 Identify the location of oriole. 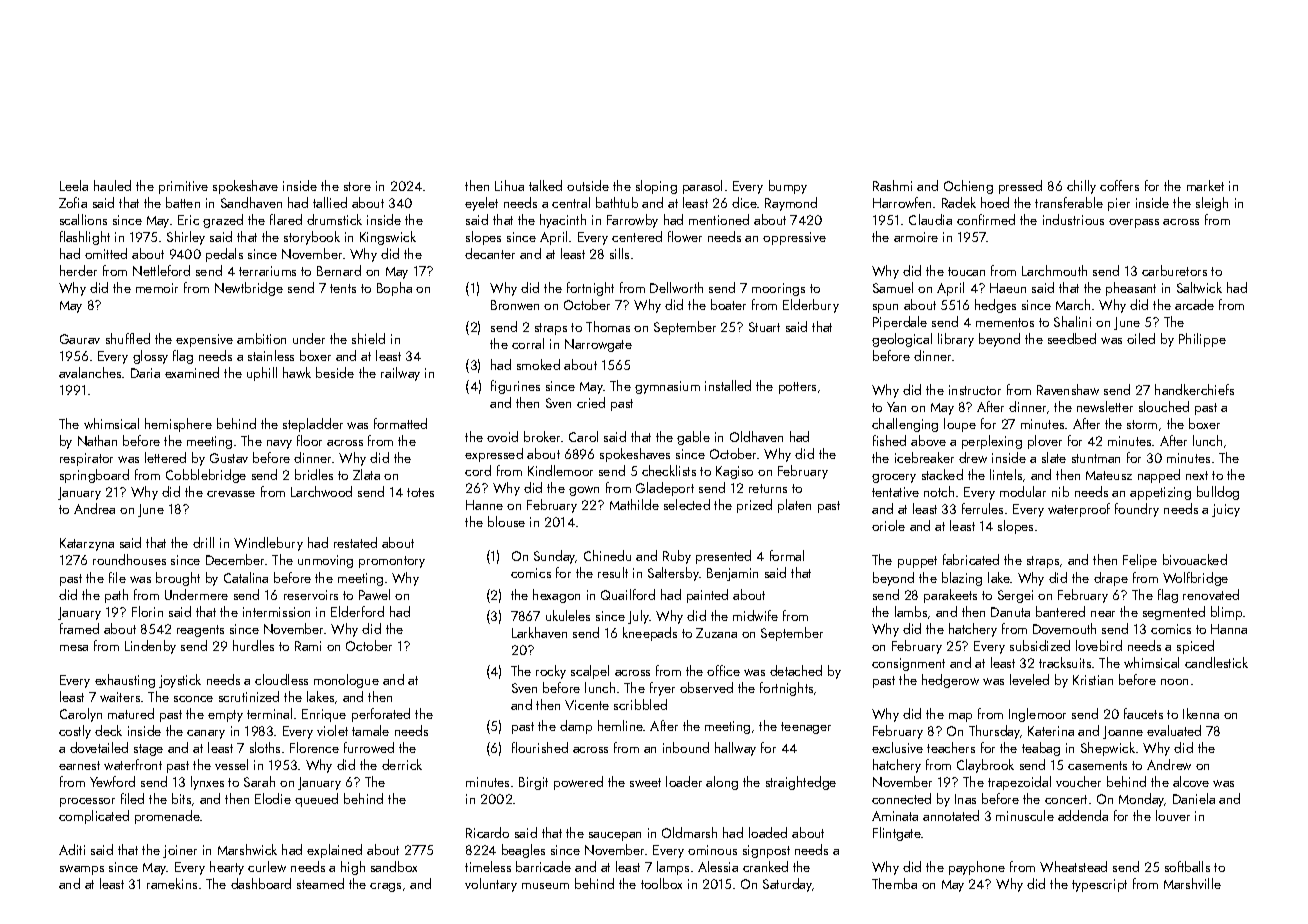
(888, 525).
